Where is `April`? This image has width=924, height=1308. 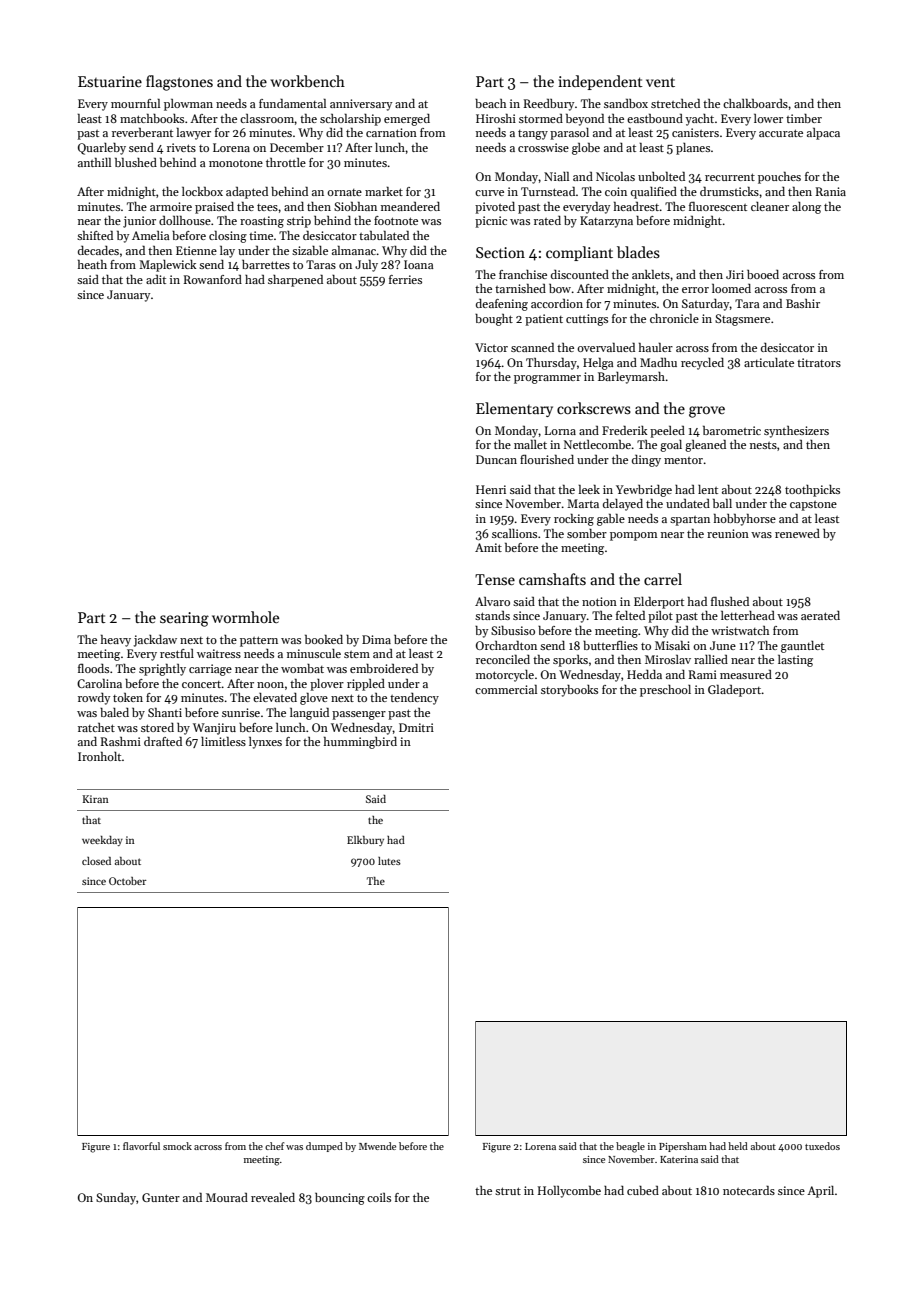 April is located at coordinates (820, 1192).
